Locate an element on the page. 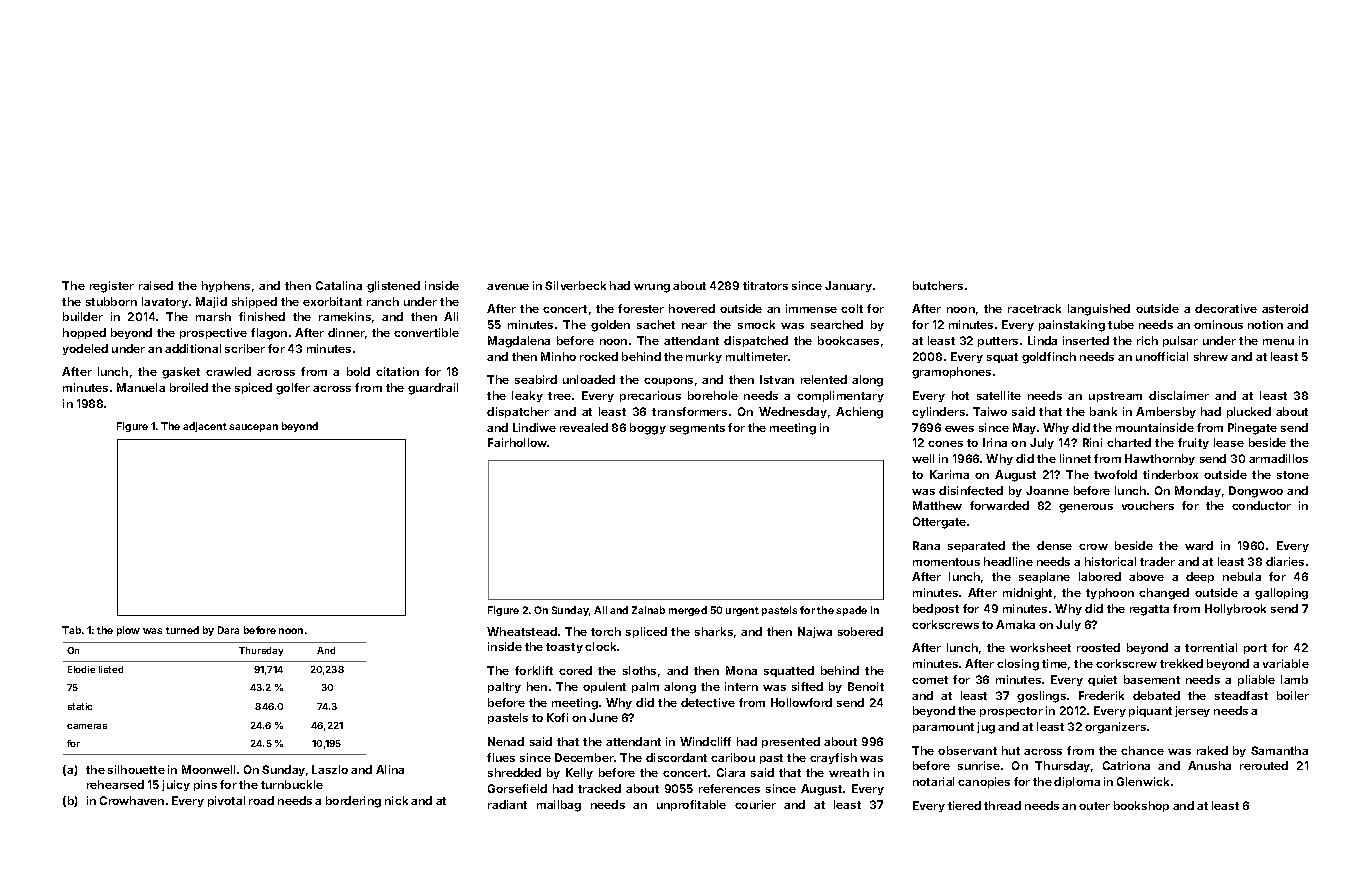 The image size is (1372, 887). rehearsed is located at coordinates (115, 784).
